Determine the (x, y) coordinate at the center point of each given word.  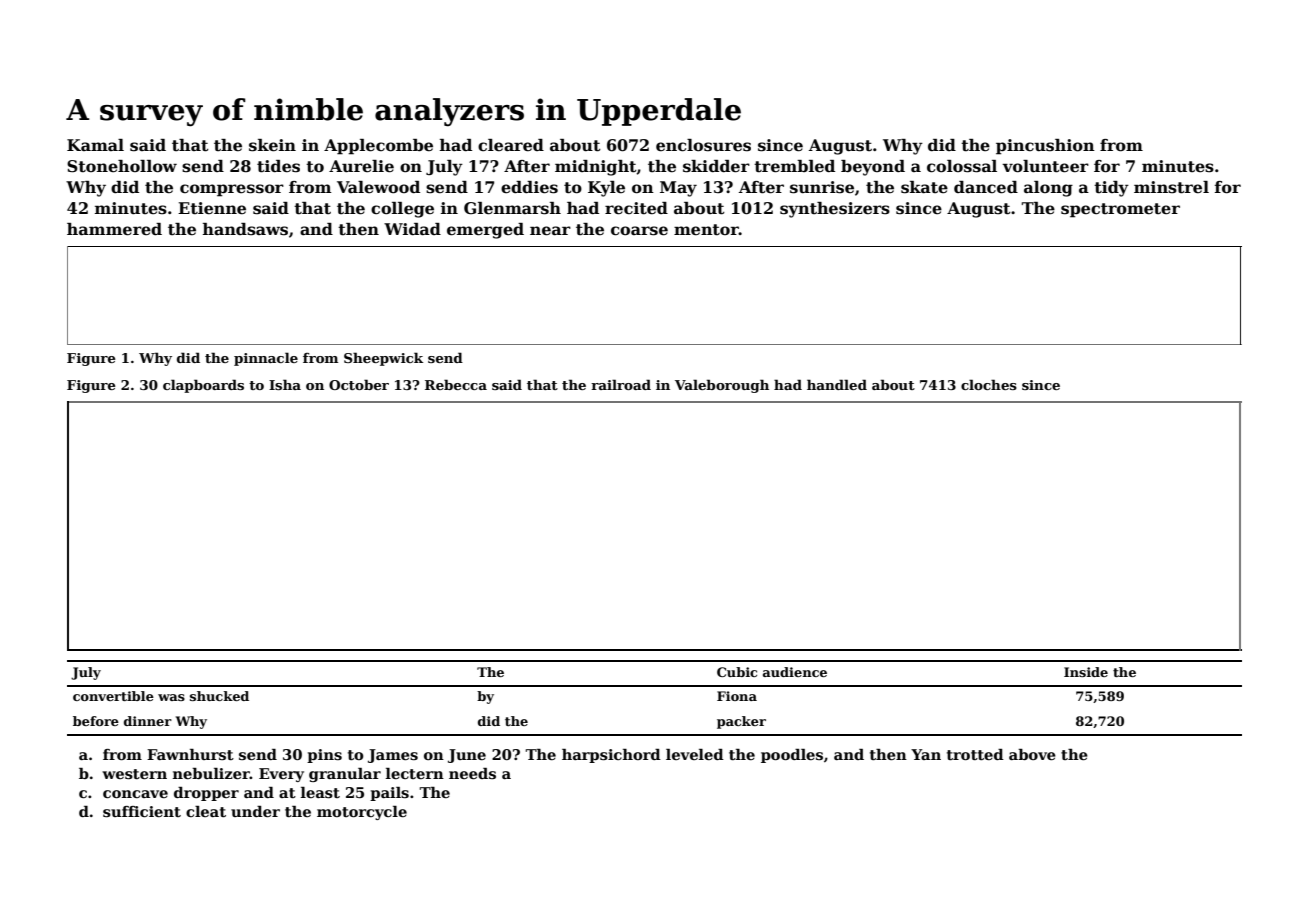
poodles (792, 756)
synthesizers (835, 210)
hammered (114, 229)
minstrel (1171, 187)
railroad (621, 384)
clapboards (203, 386)
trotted (975, 754)
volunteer (1045, 166)
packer (741, 722)
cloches (989, 384)
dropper (206, 794)
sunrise (822, 187)
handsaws (245, 229)
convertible (113, 696)
